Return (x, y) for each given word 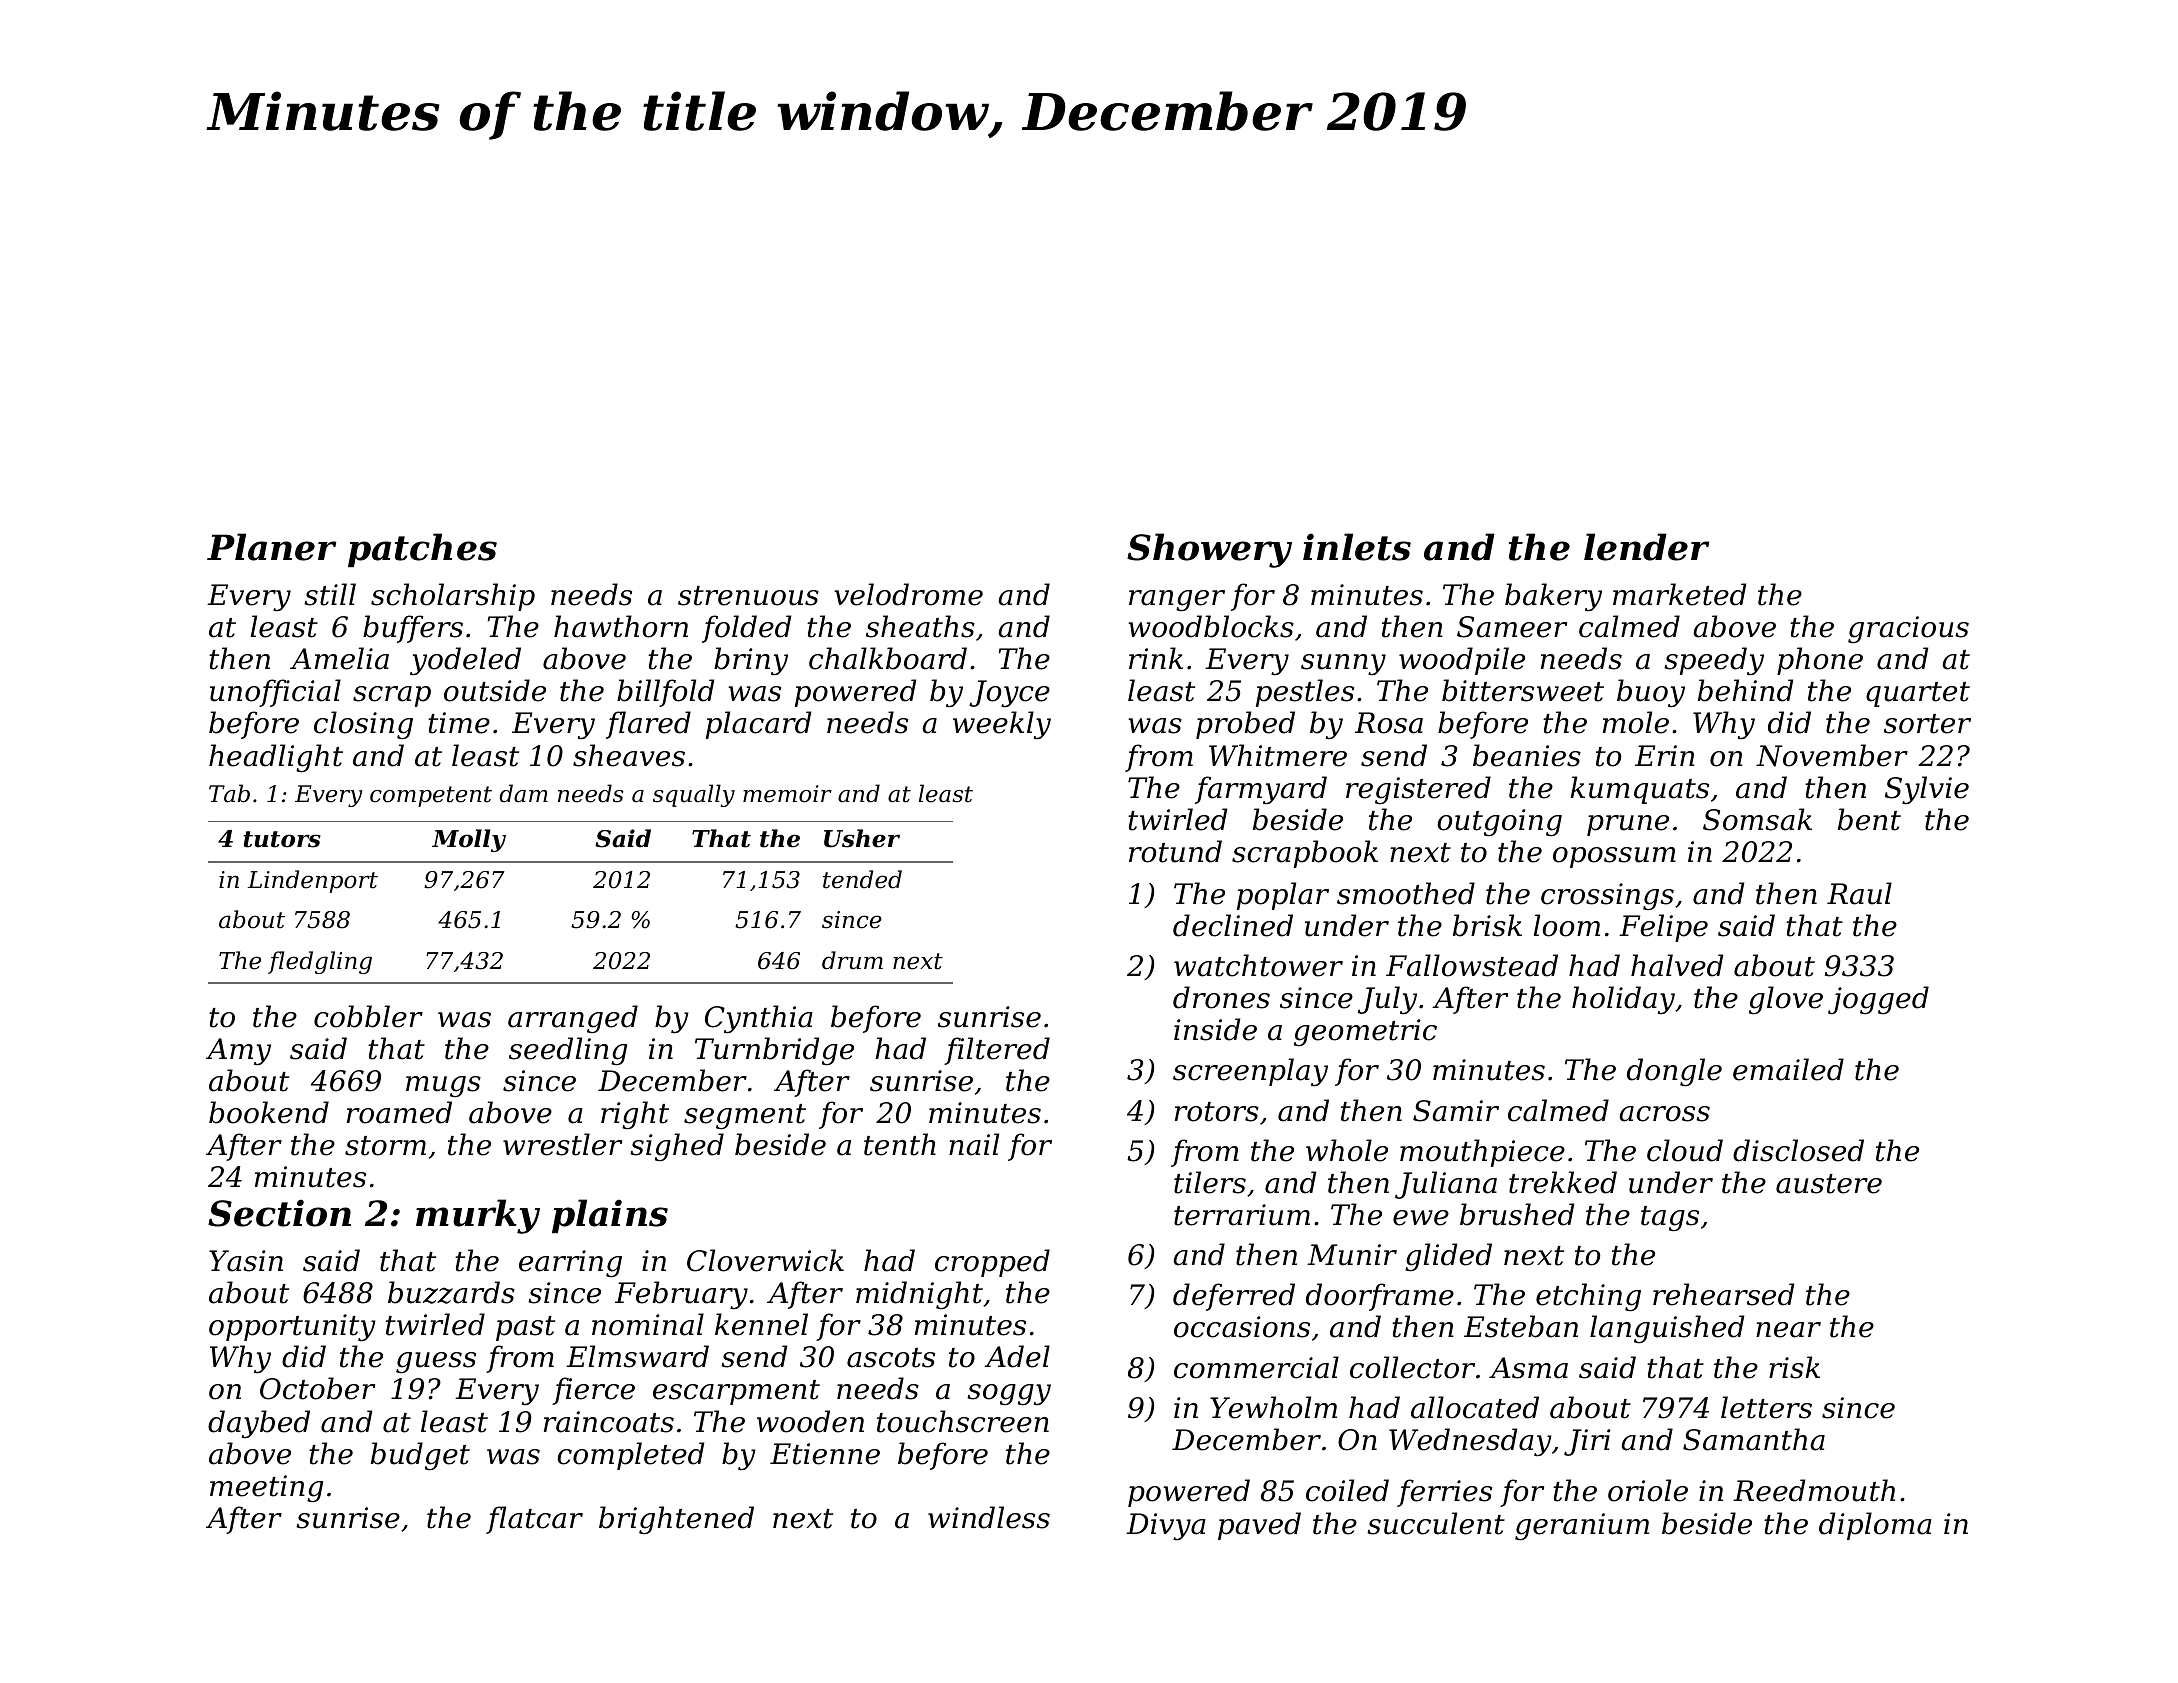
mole (1636, 722)
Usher (862, 838)
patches (422, 550)
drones (1221, 997)
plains (610, 1216)
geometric (1365, 1032)
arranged (573, 1019)
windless (989, 1517)
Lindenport (312, 881)
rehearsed (1723, 1294)
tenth (900, 1144)
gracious (1908, 629)
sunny (1343, 665)
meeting (266, 1489)
